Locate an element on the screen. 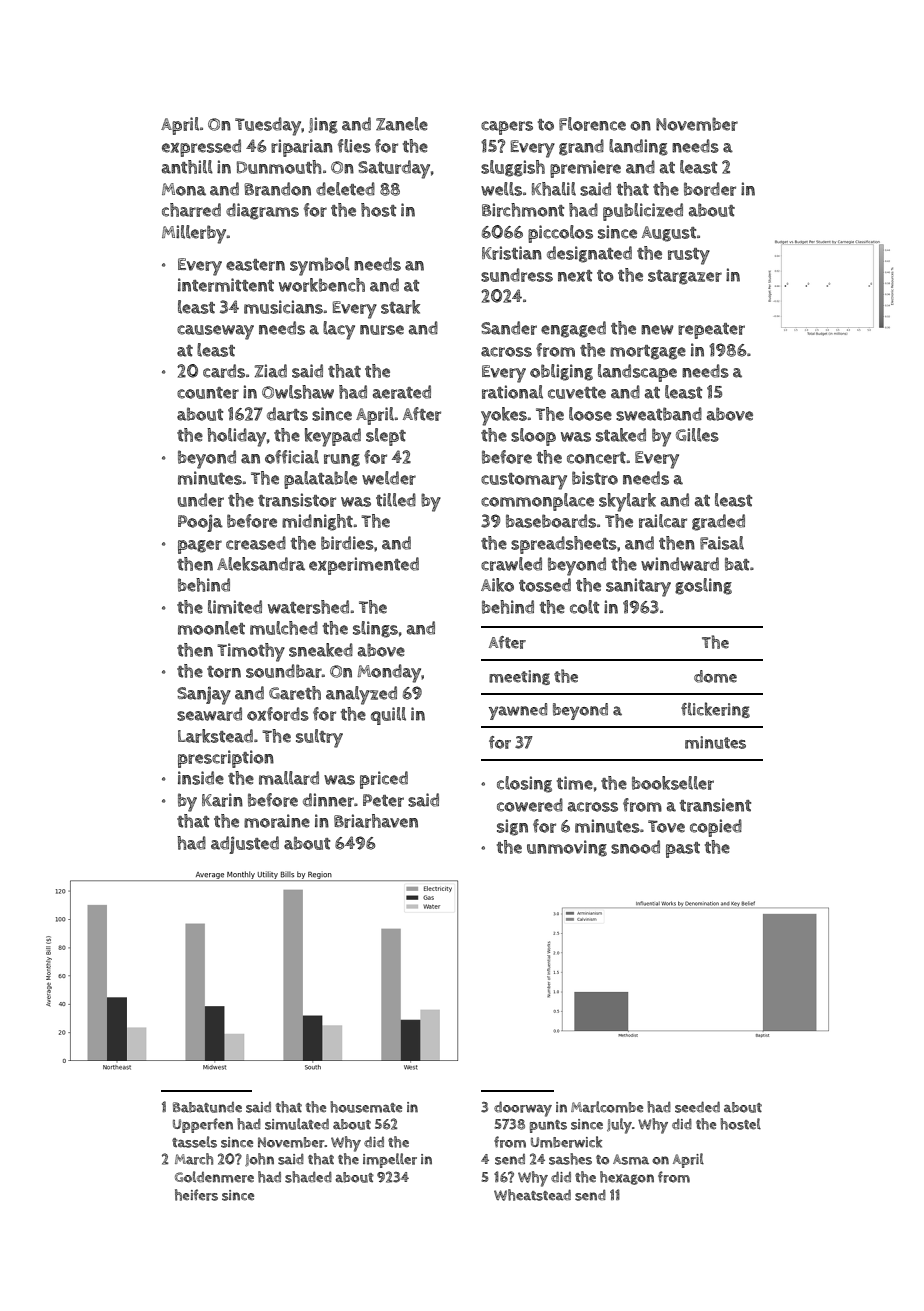  adjusted is located at coordinates (245, 845).
